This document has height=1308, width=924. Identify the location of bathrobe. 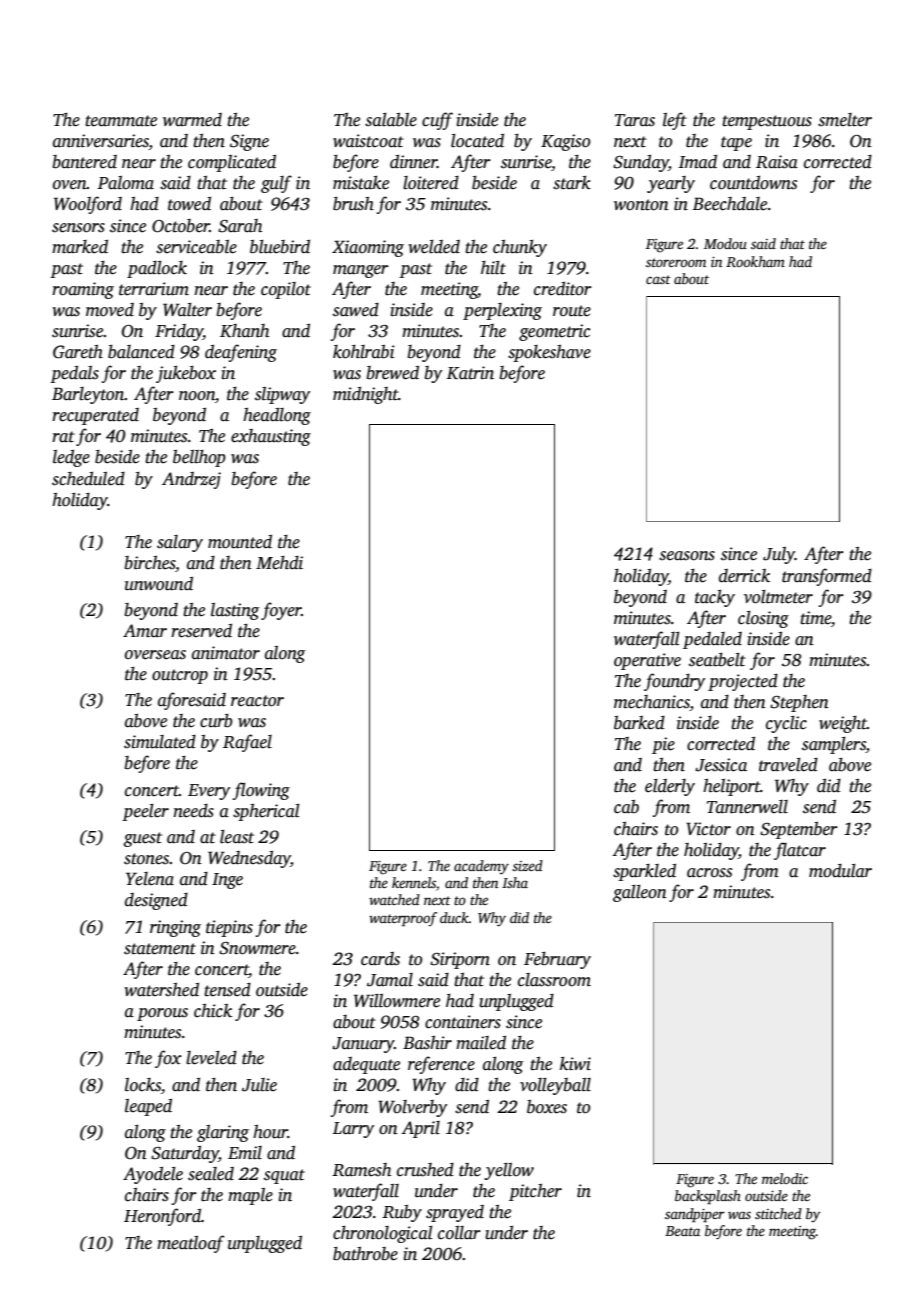
(365, 1254).
